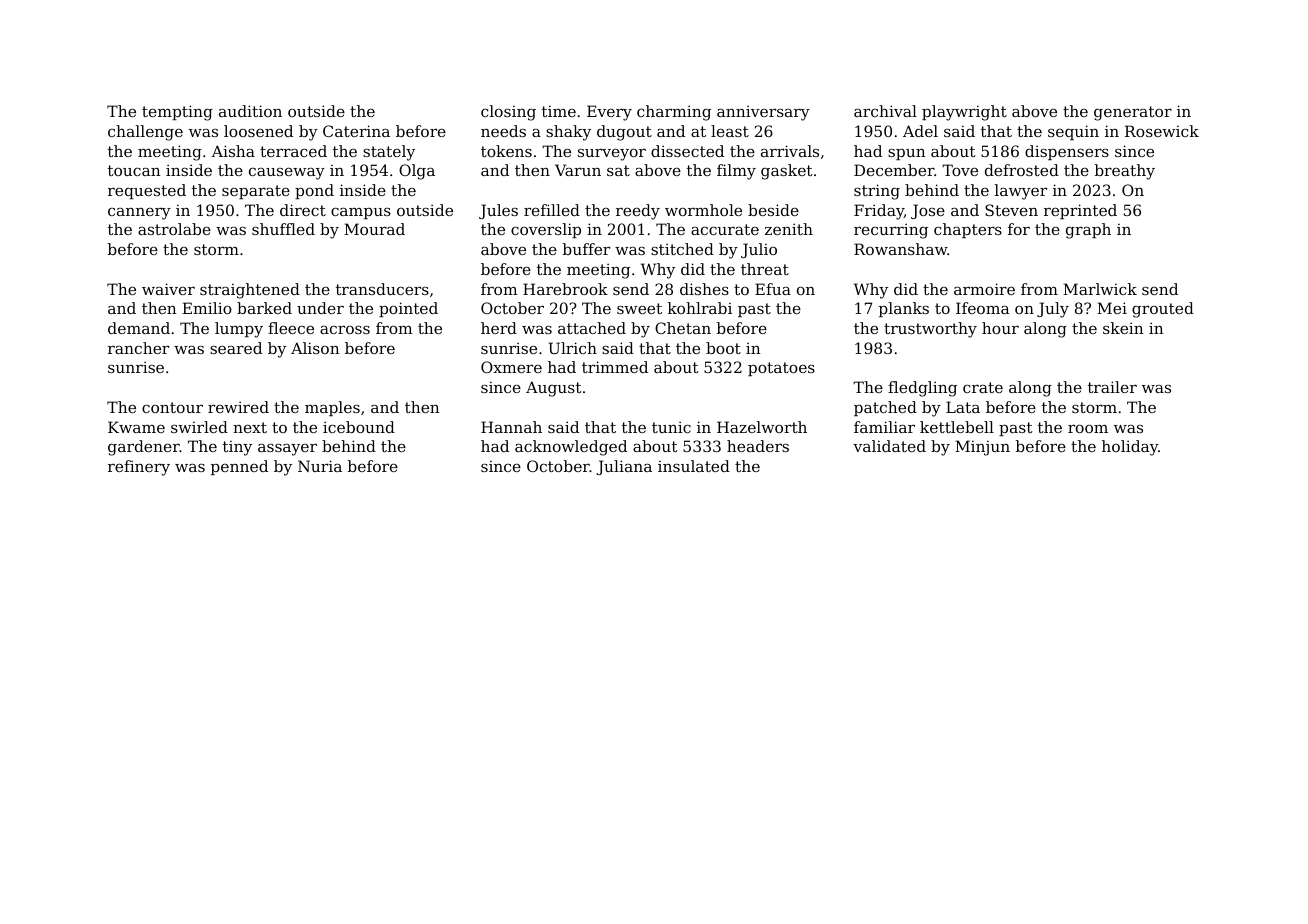 This screenshot has height=924, width=1308. Describe the element at coordinates (546, 230) in the screenshot. I see `coverslip` at that location.
